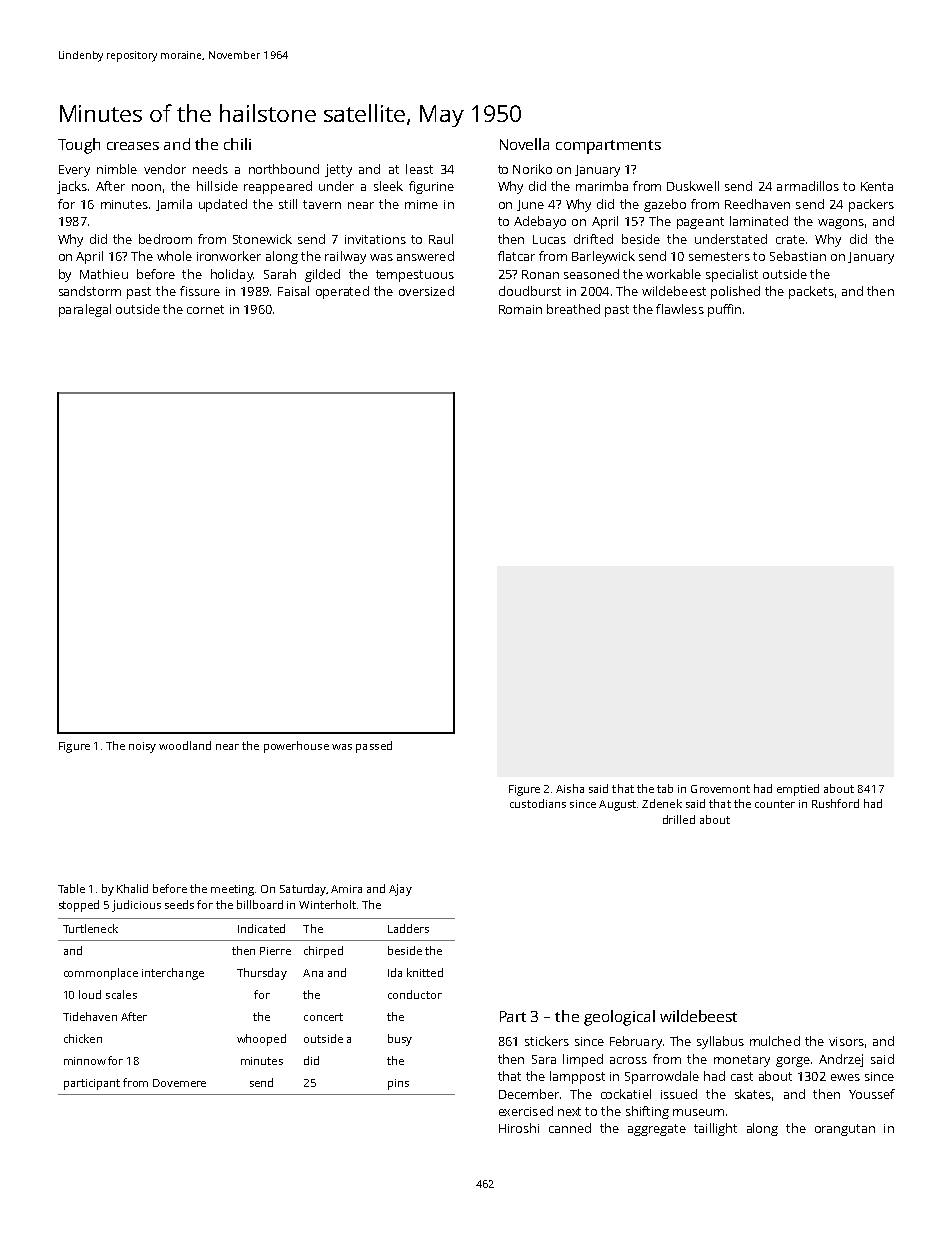 The height and width of the page is (1233, 952). I want to click on chili, so click(237, 144).
